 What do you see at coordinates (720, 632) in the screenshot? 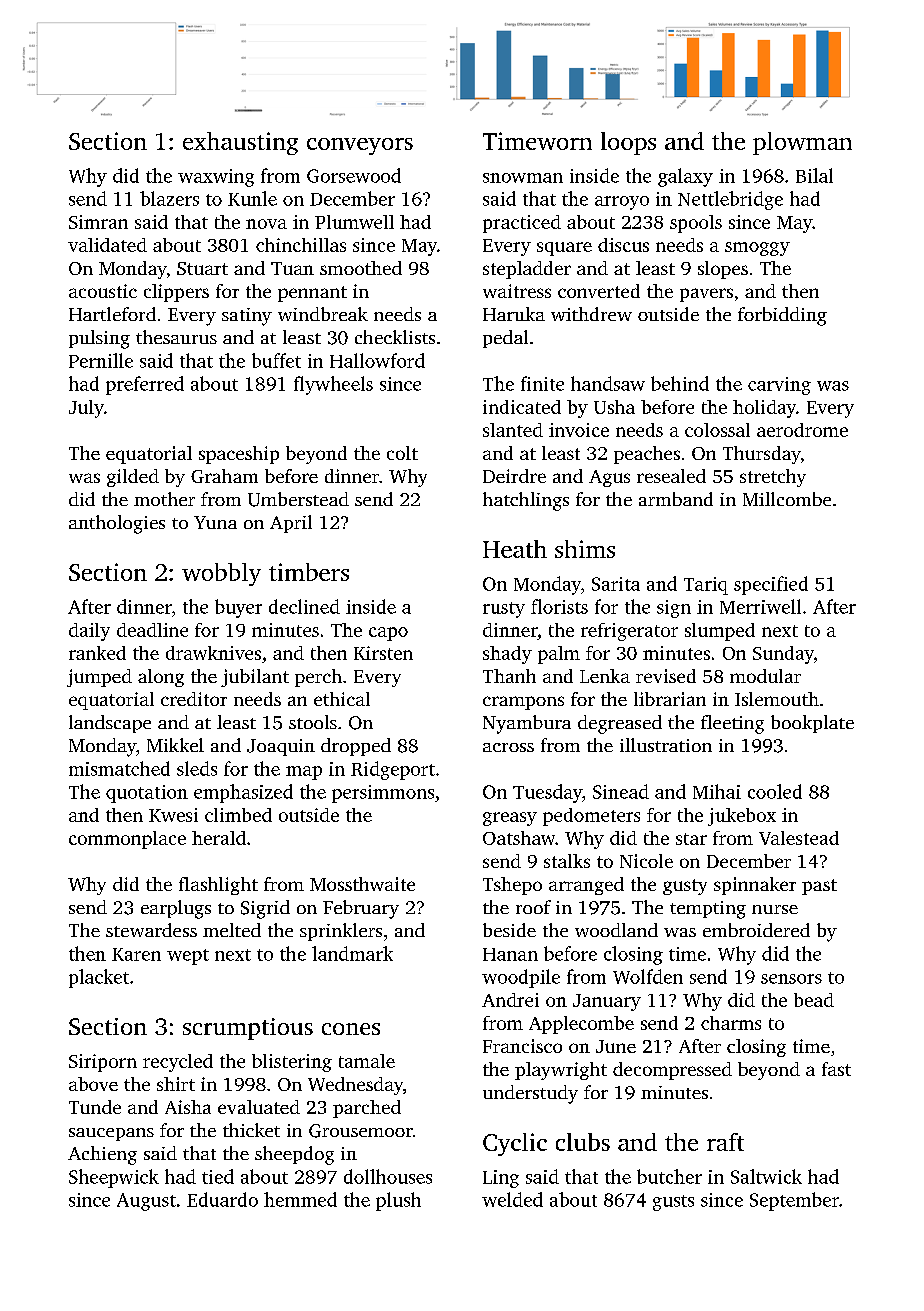
I see `slumped` at bounding box center [720, 632].
